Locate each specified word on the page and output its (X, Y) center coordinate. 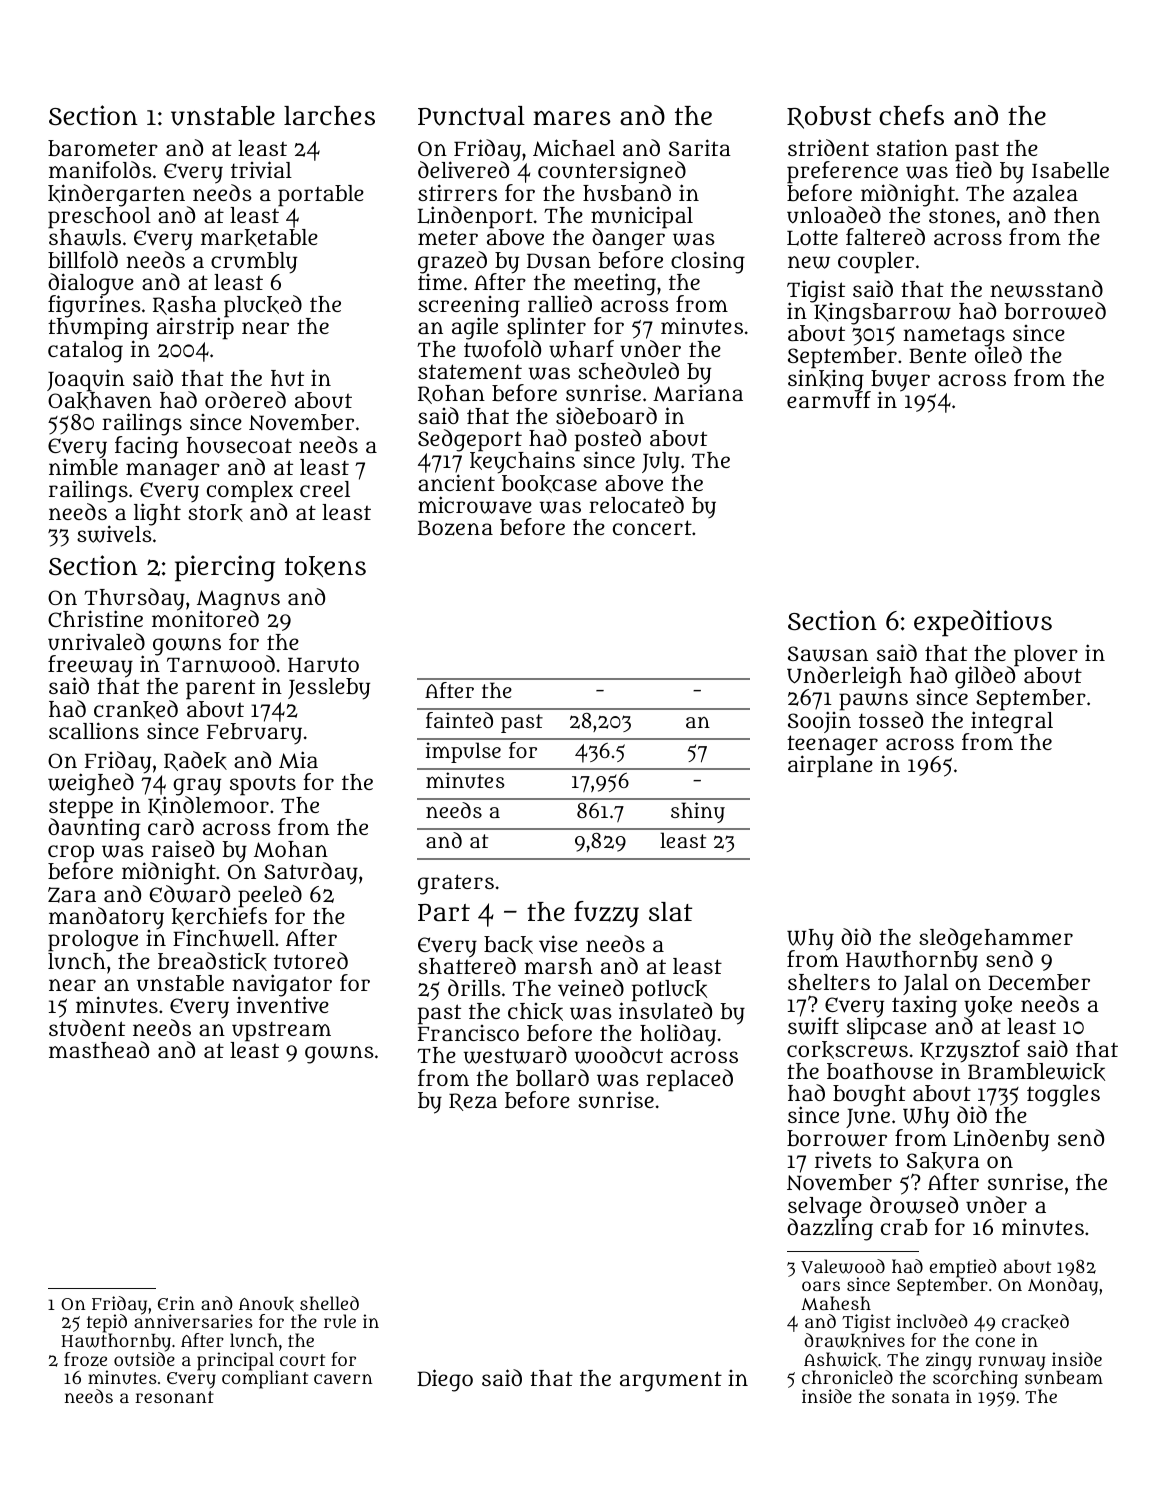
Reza (473, 1102)
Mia (298, 760)
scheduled (628, 370)
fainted (459, 720)
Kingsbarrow (882, 314)
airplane (830, 767)
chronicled (847, 1377)
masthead (99, 1049)
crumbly (254, 263)
